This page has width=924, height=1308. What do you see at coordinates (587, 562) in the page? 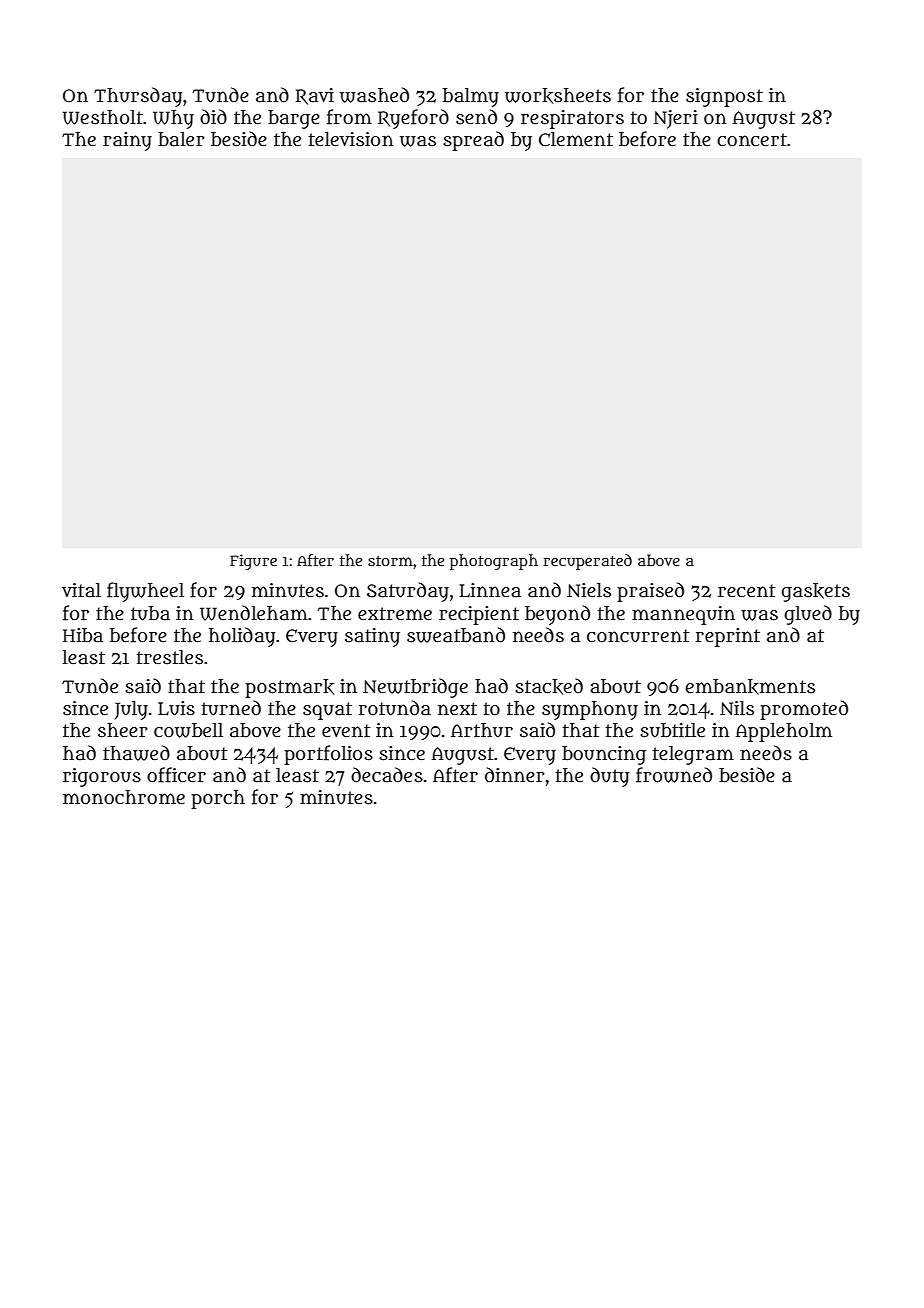
I see `recuperated` at bounding box center [587, 562].
